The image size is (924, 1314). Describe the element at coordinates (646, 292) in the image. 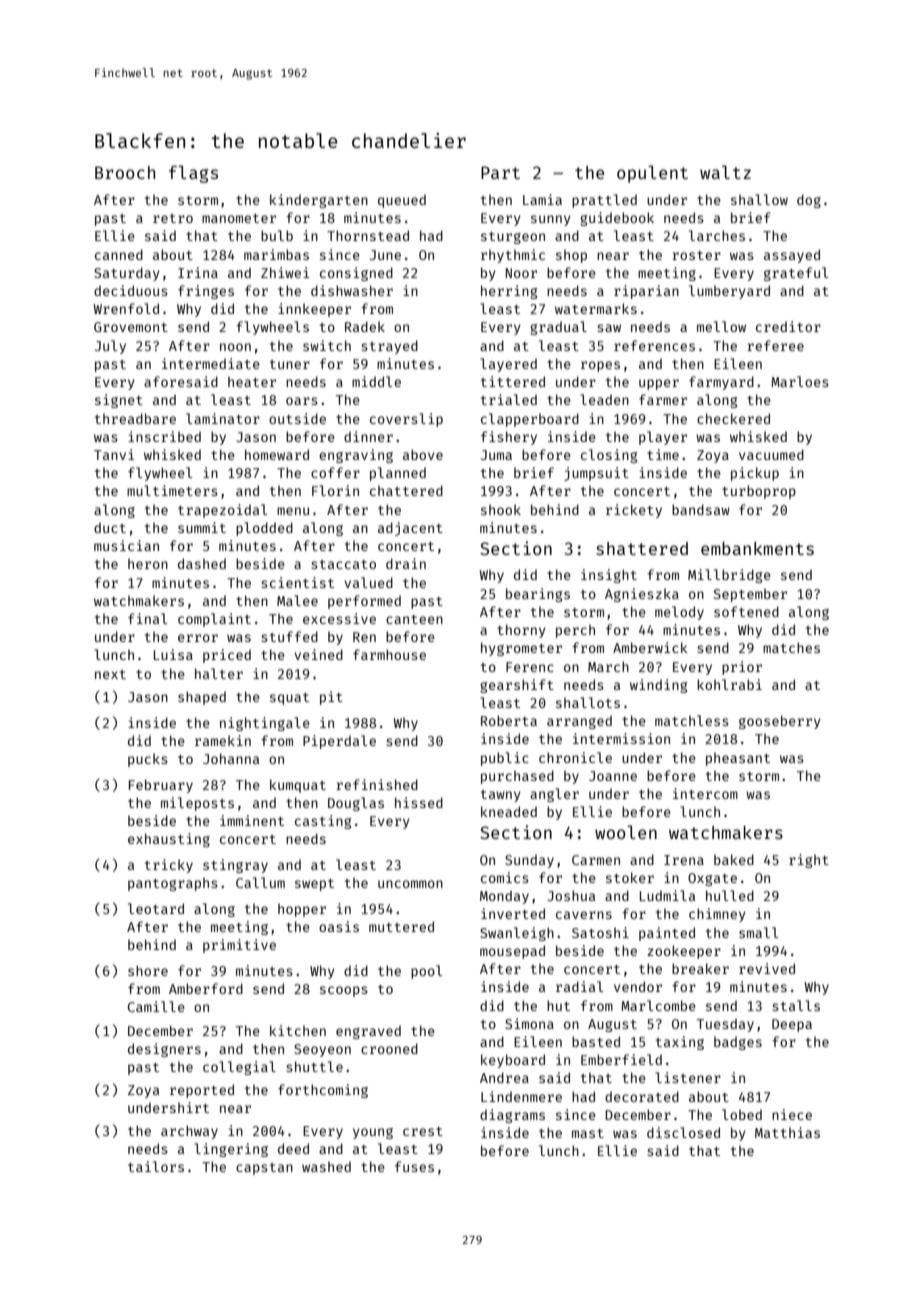

I see `riparian` at that location.
